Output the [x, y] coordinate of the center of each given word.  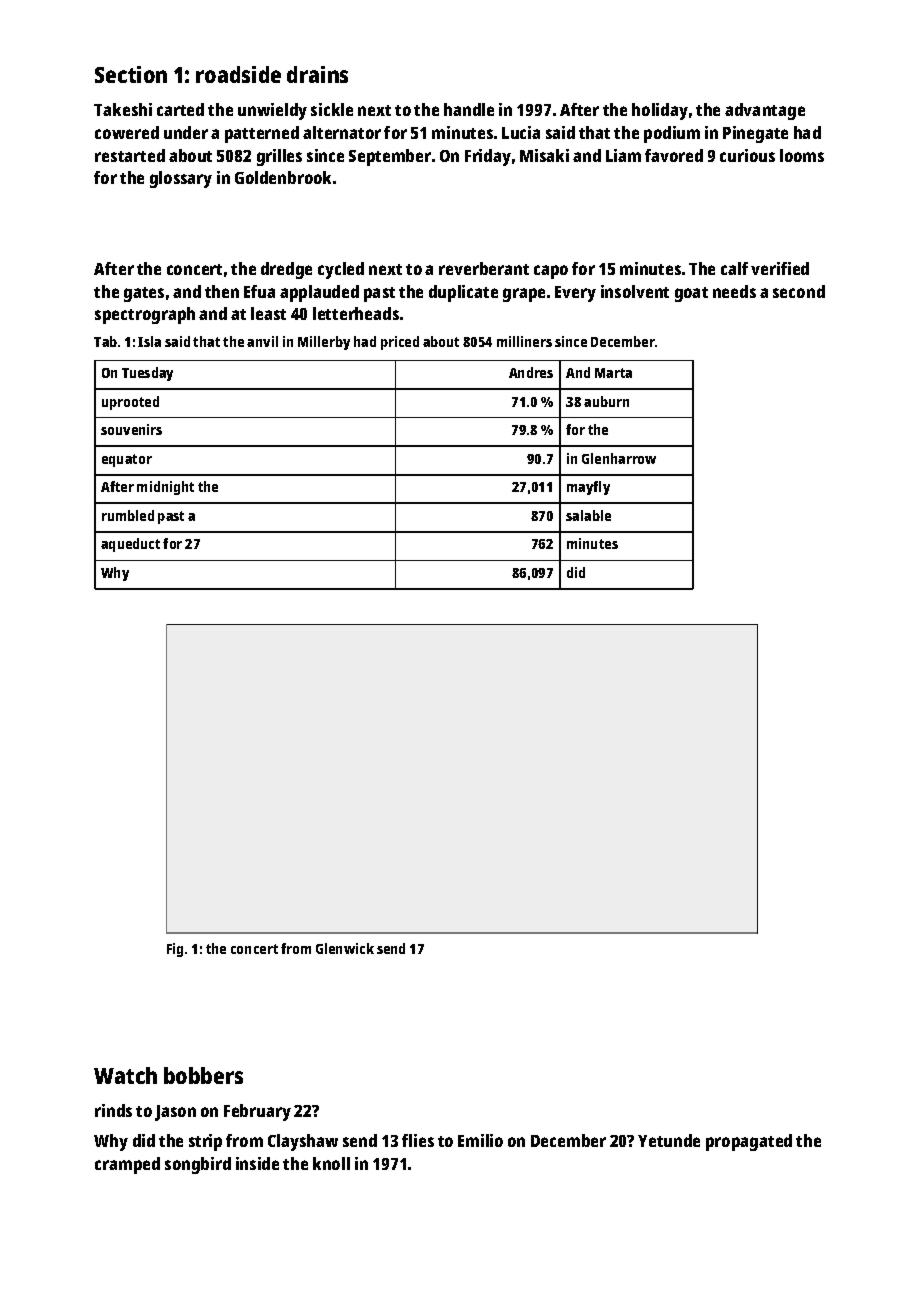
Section [131, 74]
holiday [660, 111]
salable [588, 515]
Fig [175, 950]
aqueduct [130, 545]
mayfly [588, 488]
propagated [749, 1142]
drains [317, 74]
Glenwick [345, 948]
